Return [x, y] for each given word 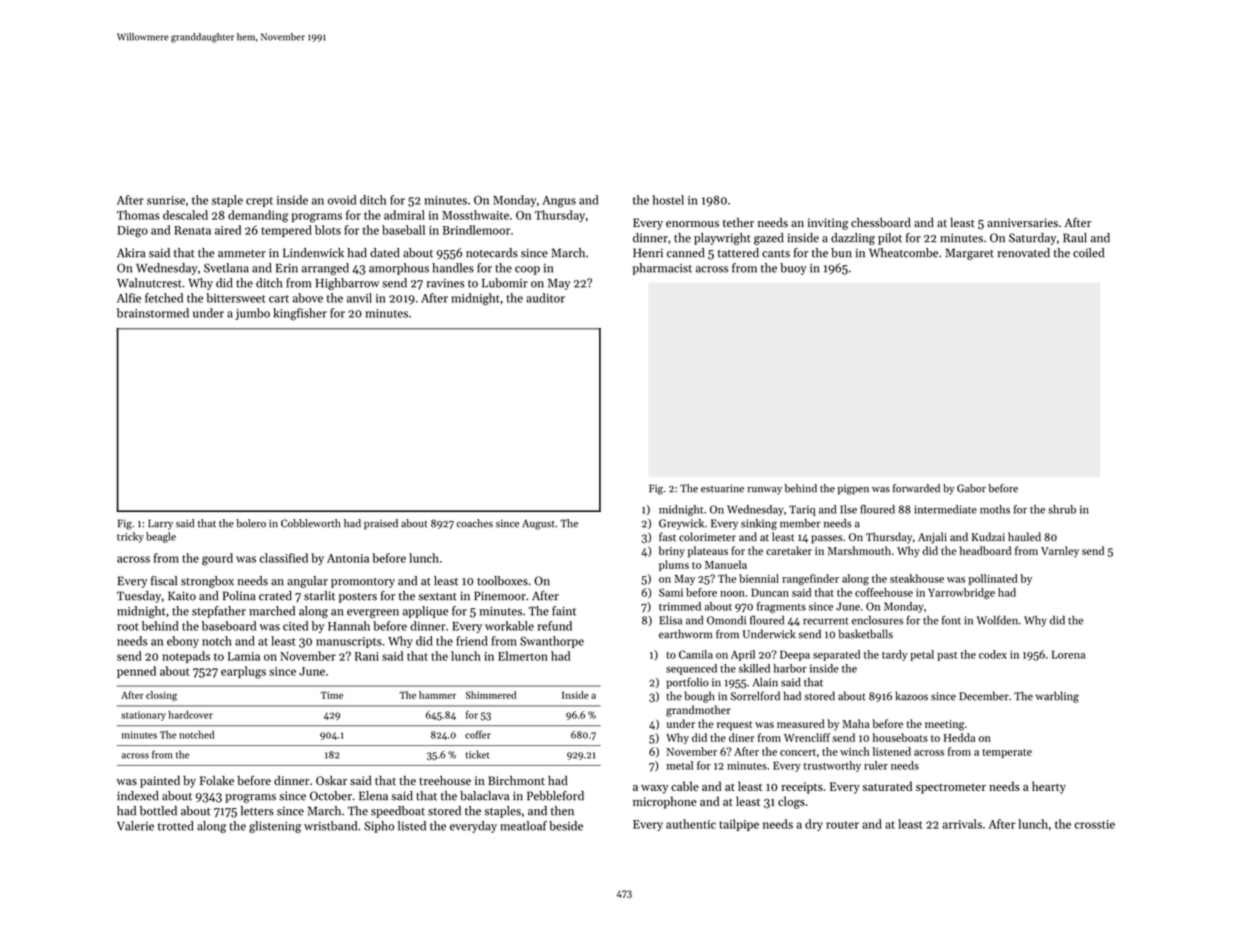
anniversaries [1022, 223]
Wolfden [997, 620]
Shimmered [491, 695]
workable [509, 626]
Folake [217, 781]
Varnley [1060, 552]
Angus [559, 202]
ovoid [342, 200]
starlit [319, 596]
